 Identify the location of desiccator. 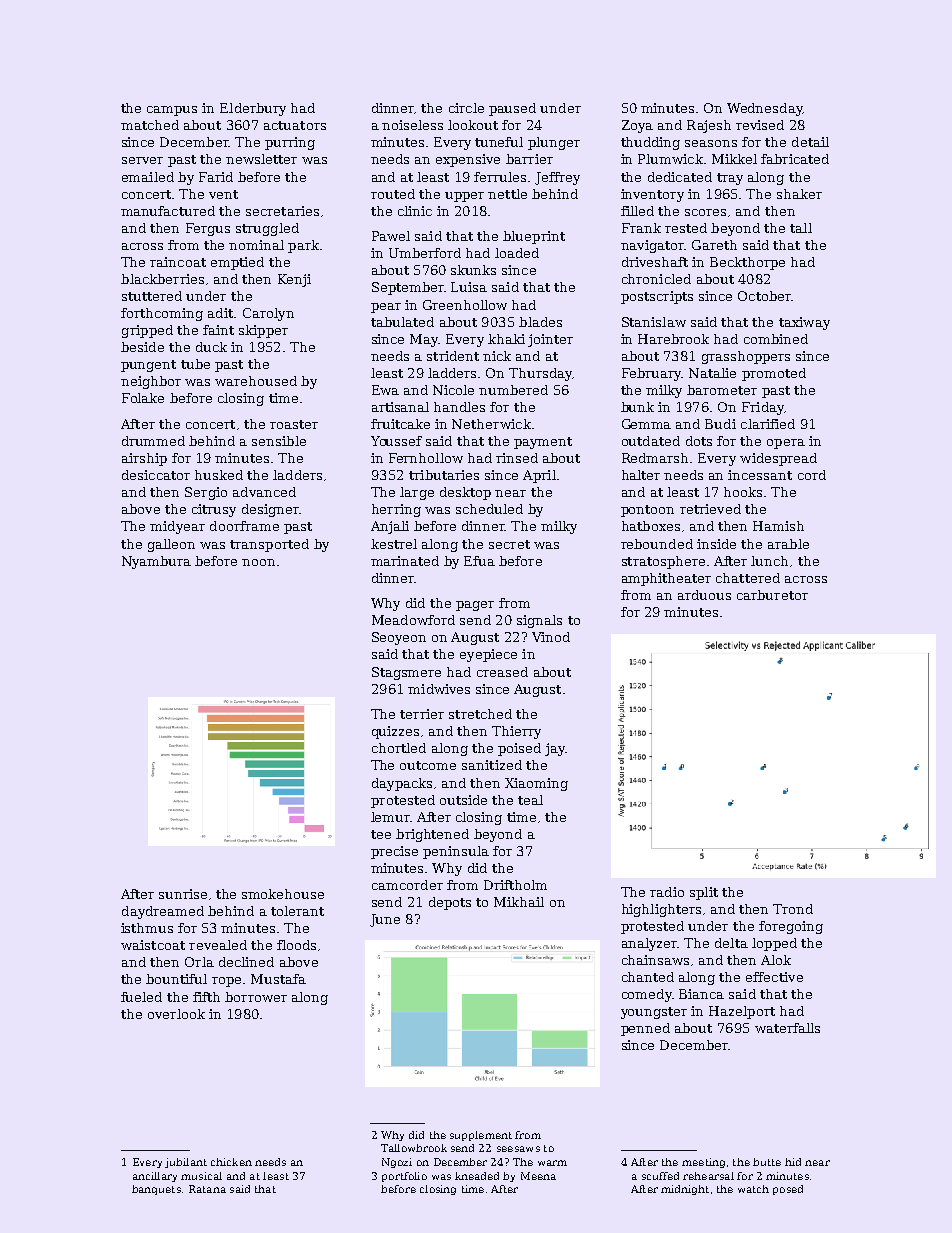
(156, 475).
